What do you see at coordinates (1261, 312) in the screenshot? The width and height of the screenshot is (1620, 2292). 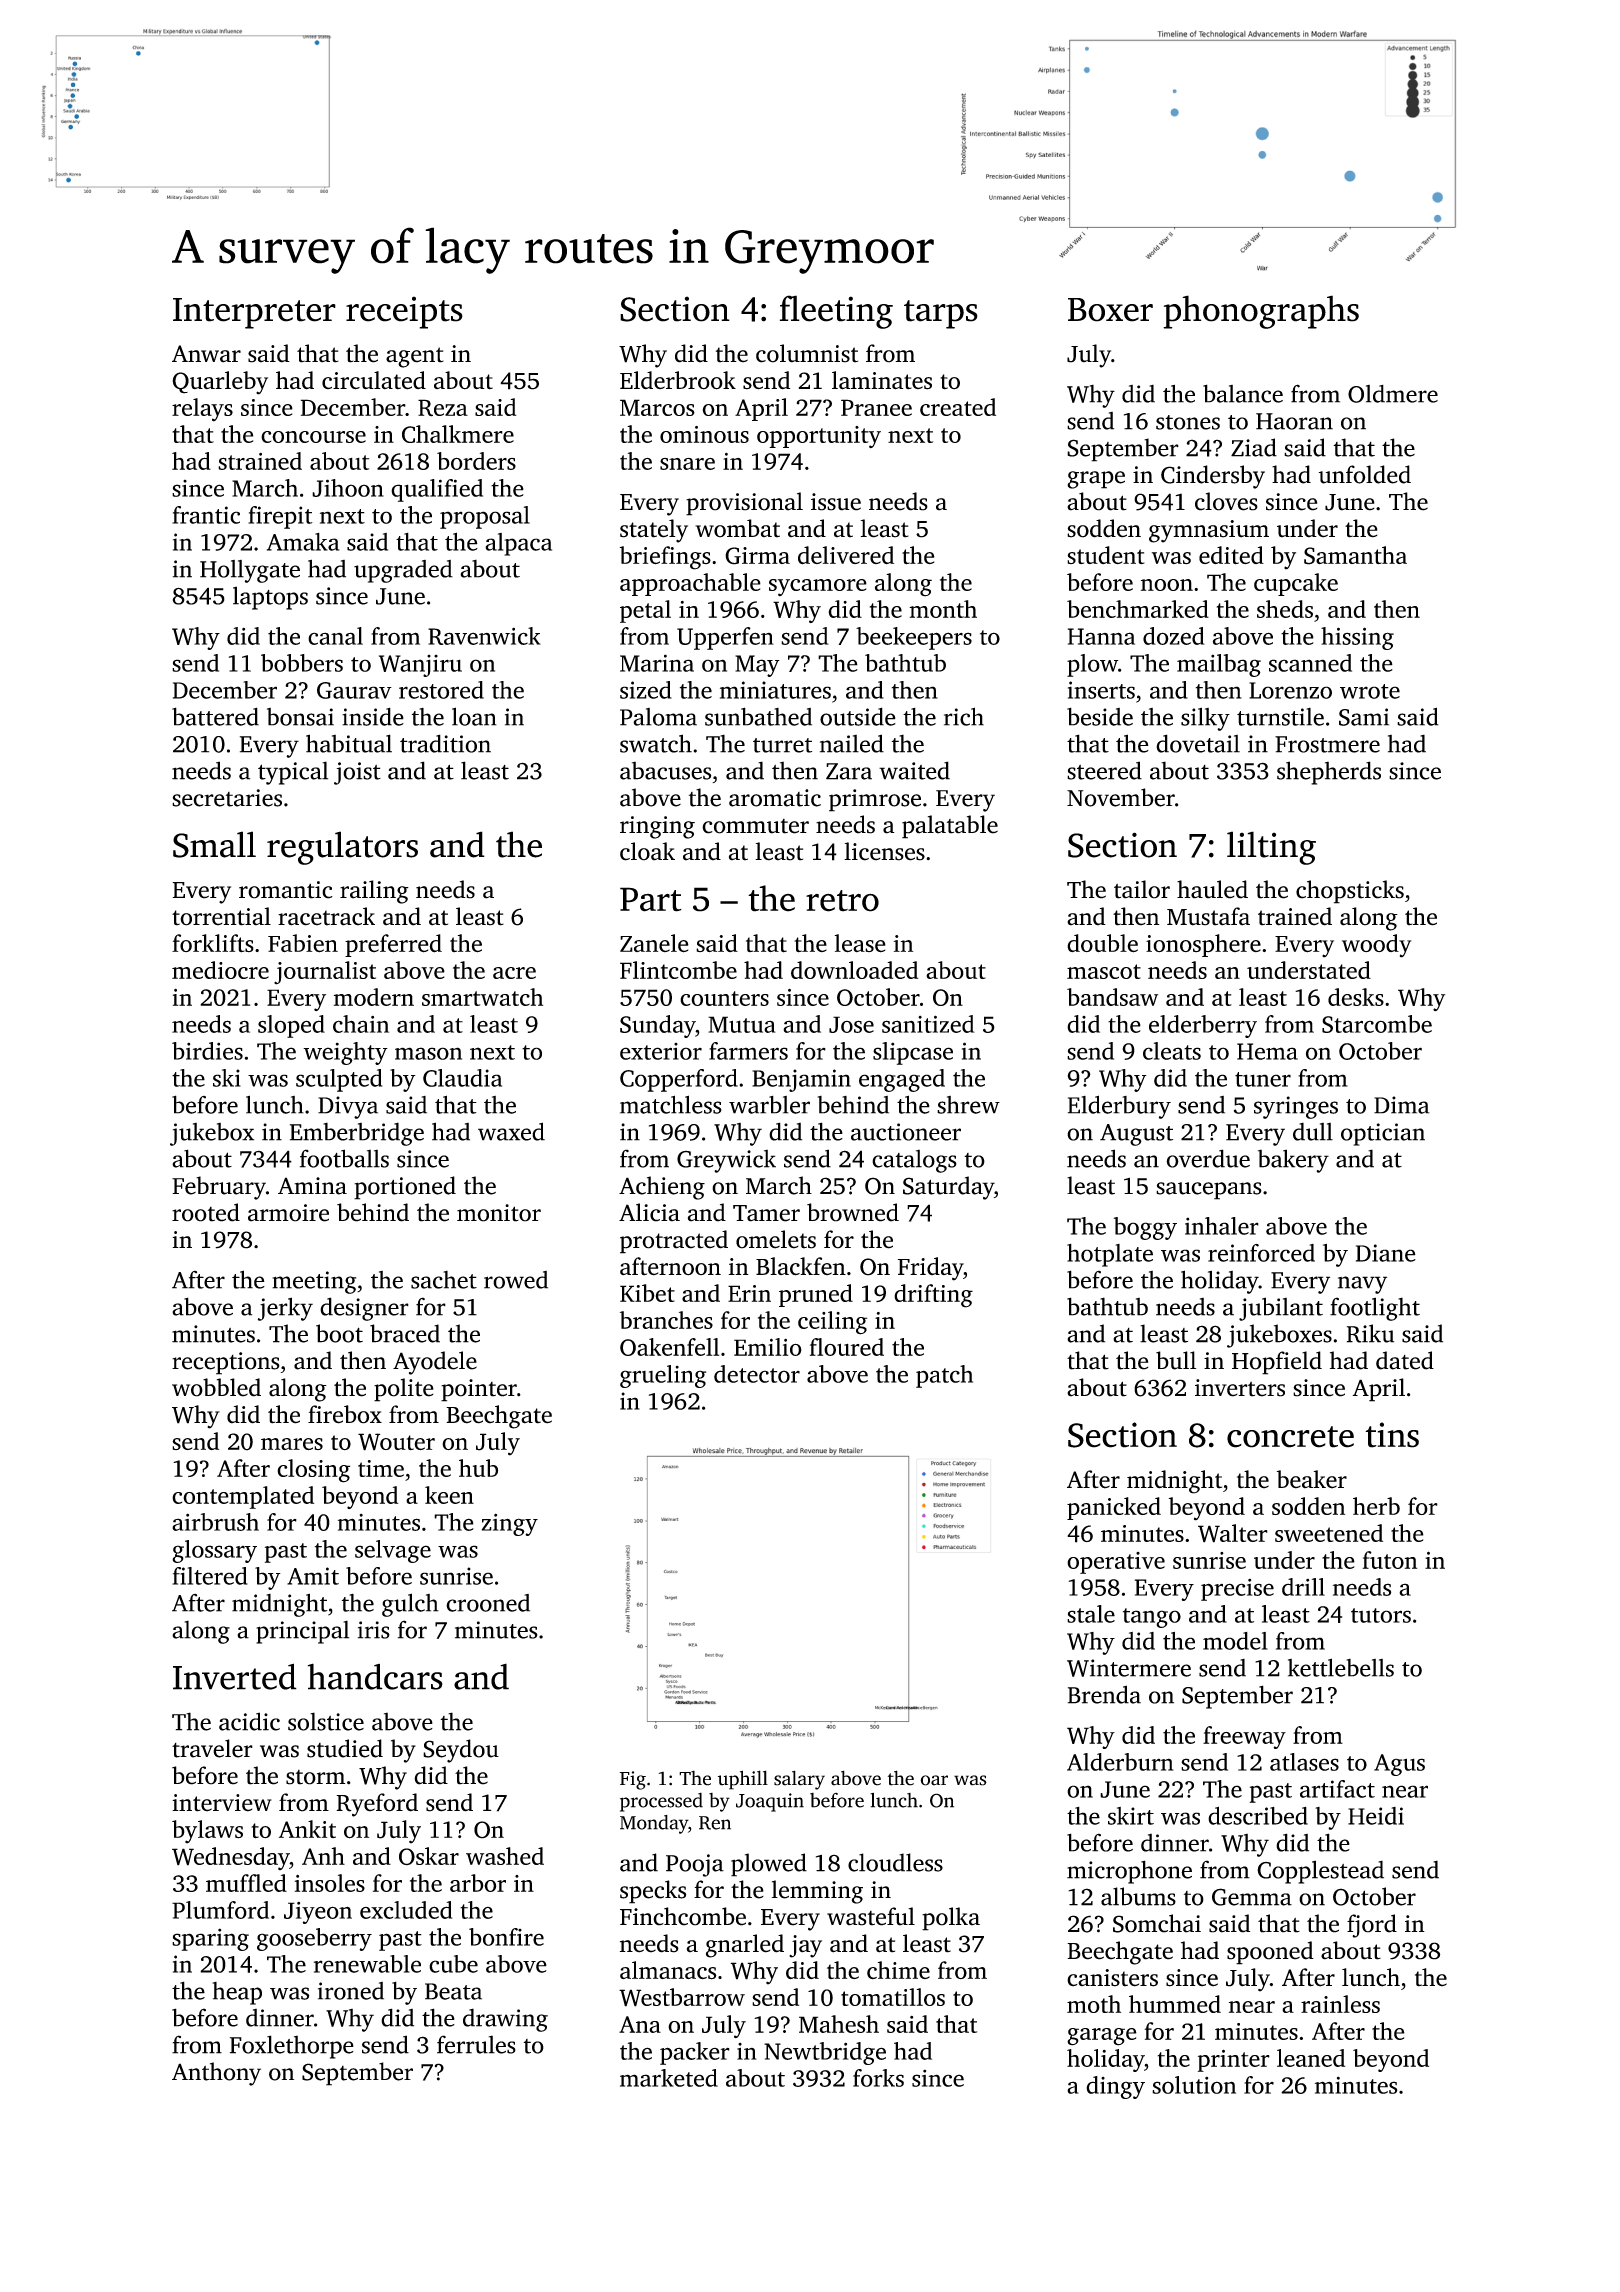 I see `phonographs` at bounding box center [1261, 312].
